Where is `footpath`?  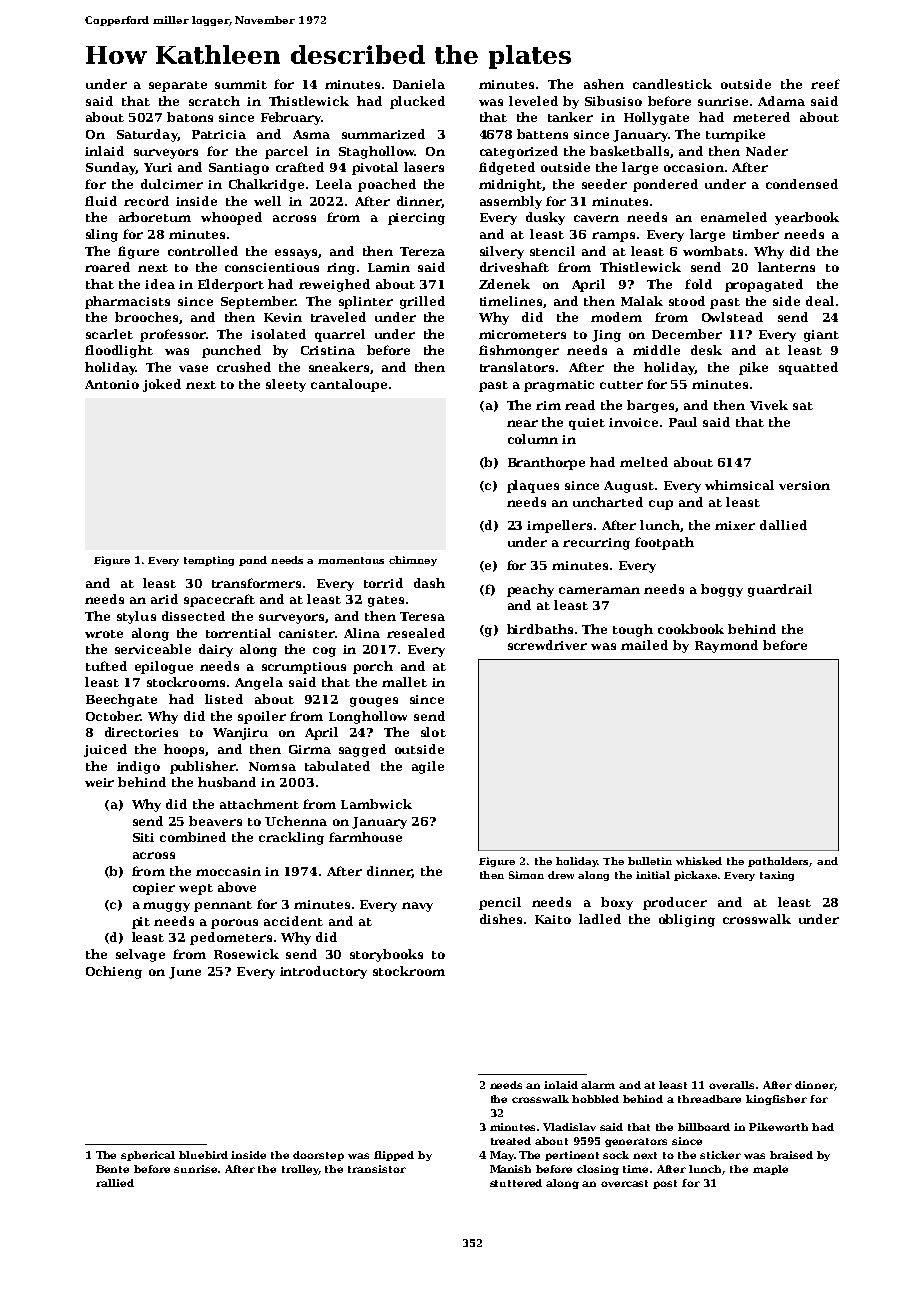 footpath is located at coordinates (664, 543).
